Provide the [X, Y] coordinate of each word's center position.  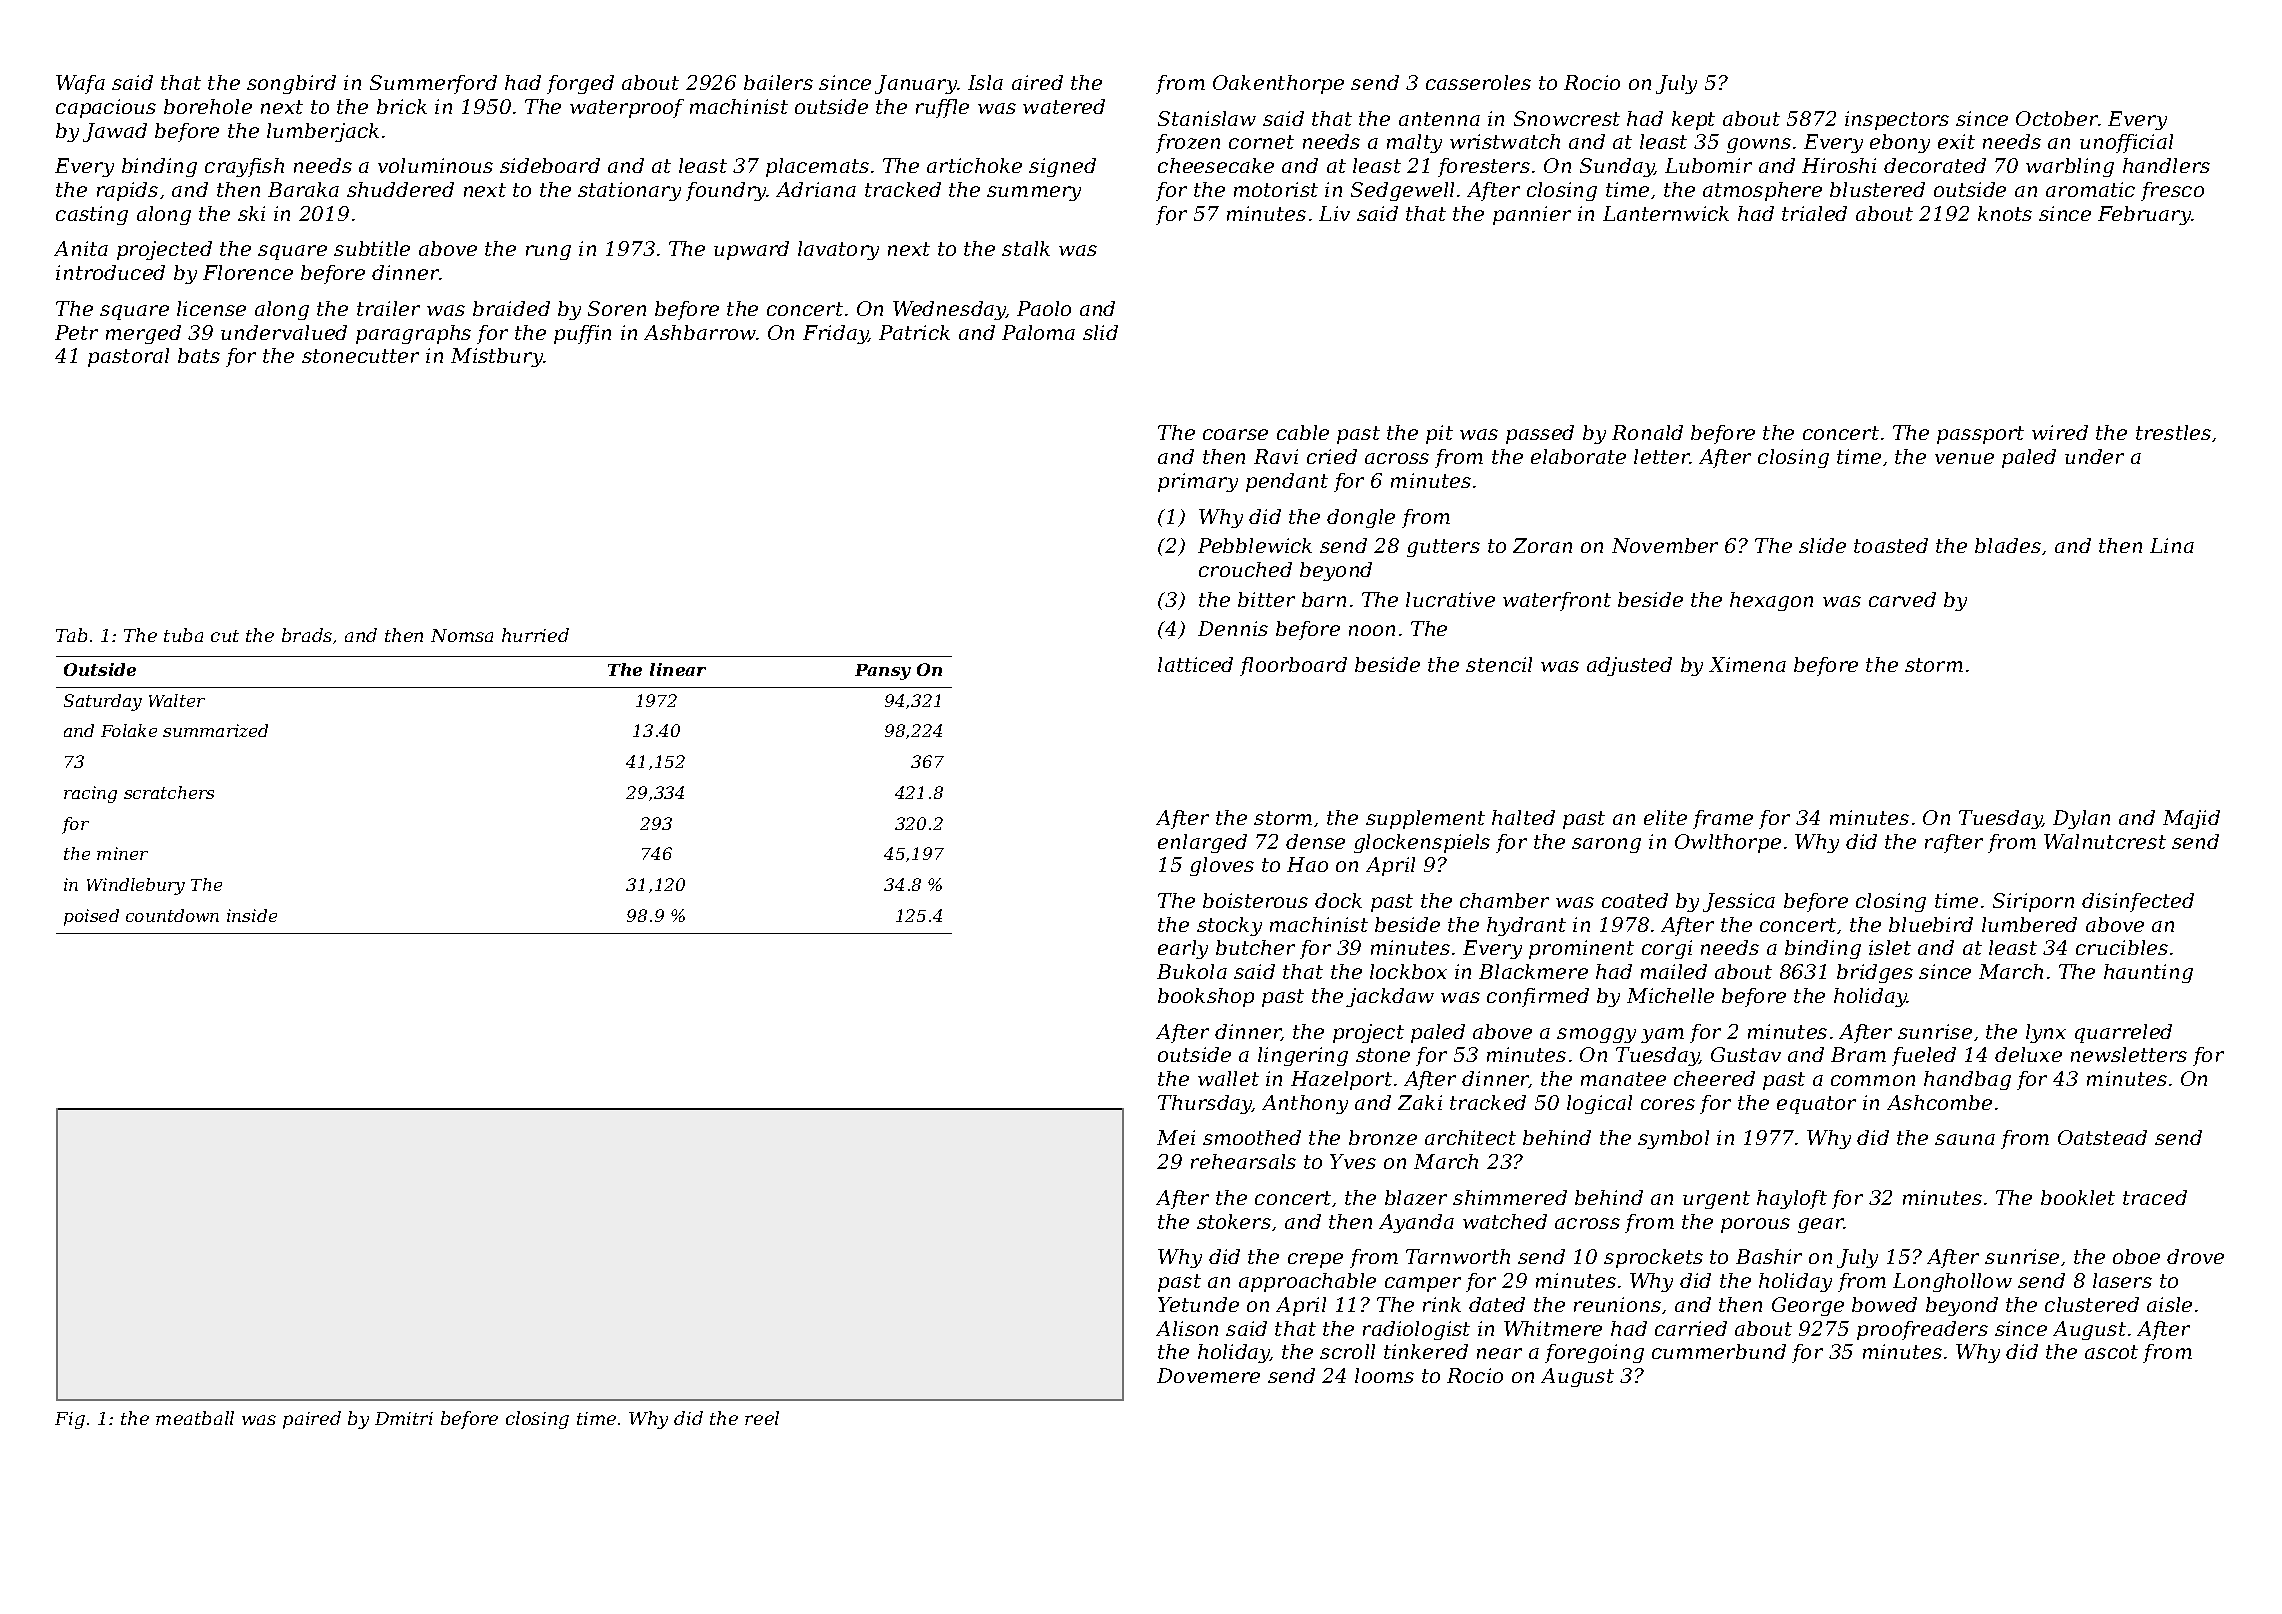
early [1183, 949]
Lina [2172, 545]
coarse [1235, 434]
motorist [1276, 189]
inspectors [1897, 120]
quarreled [2123, 1033]
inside [252, 915]
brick [402, 106]
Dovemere [1208, 1375]
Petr [76, 332]
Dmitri [404, 1418]
